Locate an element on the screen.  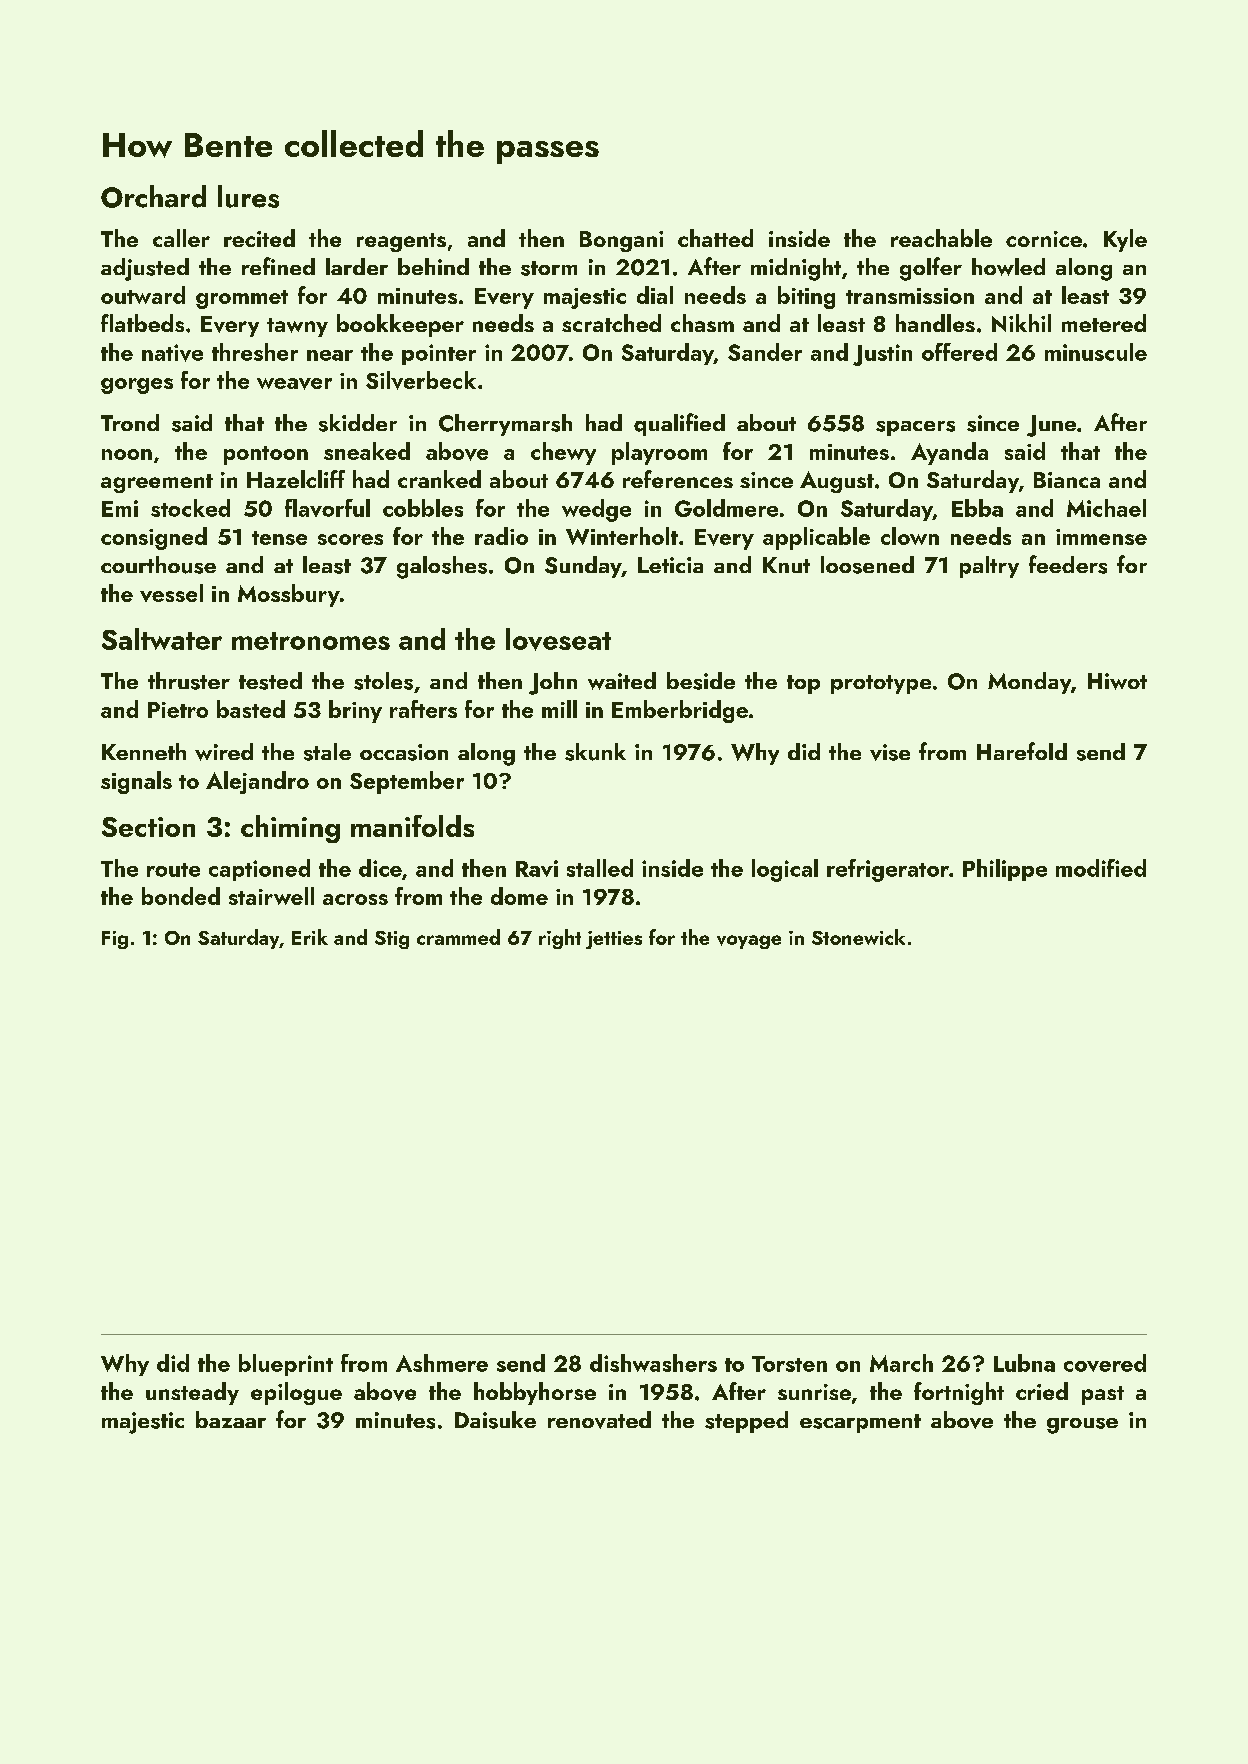
Harefold is located at coordinates (1022, 751).
